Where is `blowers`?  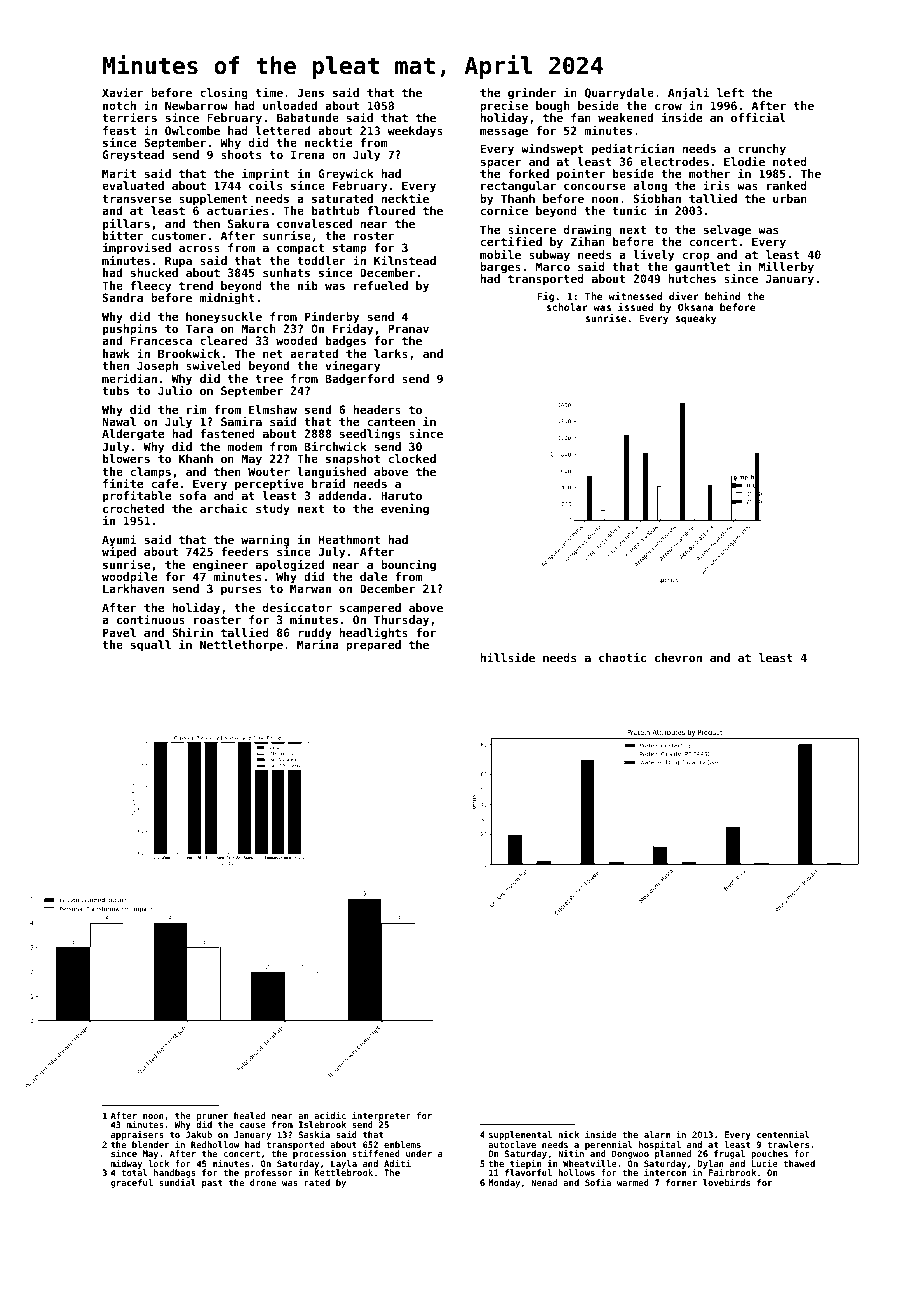
blowers is located at coordinates (126, 458).
